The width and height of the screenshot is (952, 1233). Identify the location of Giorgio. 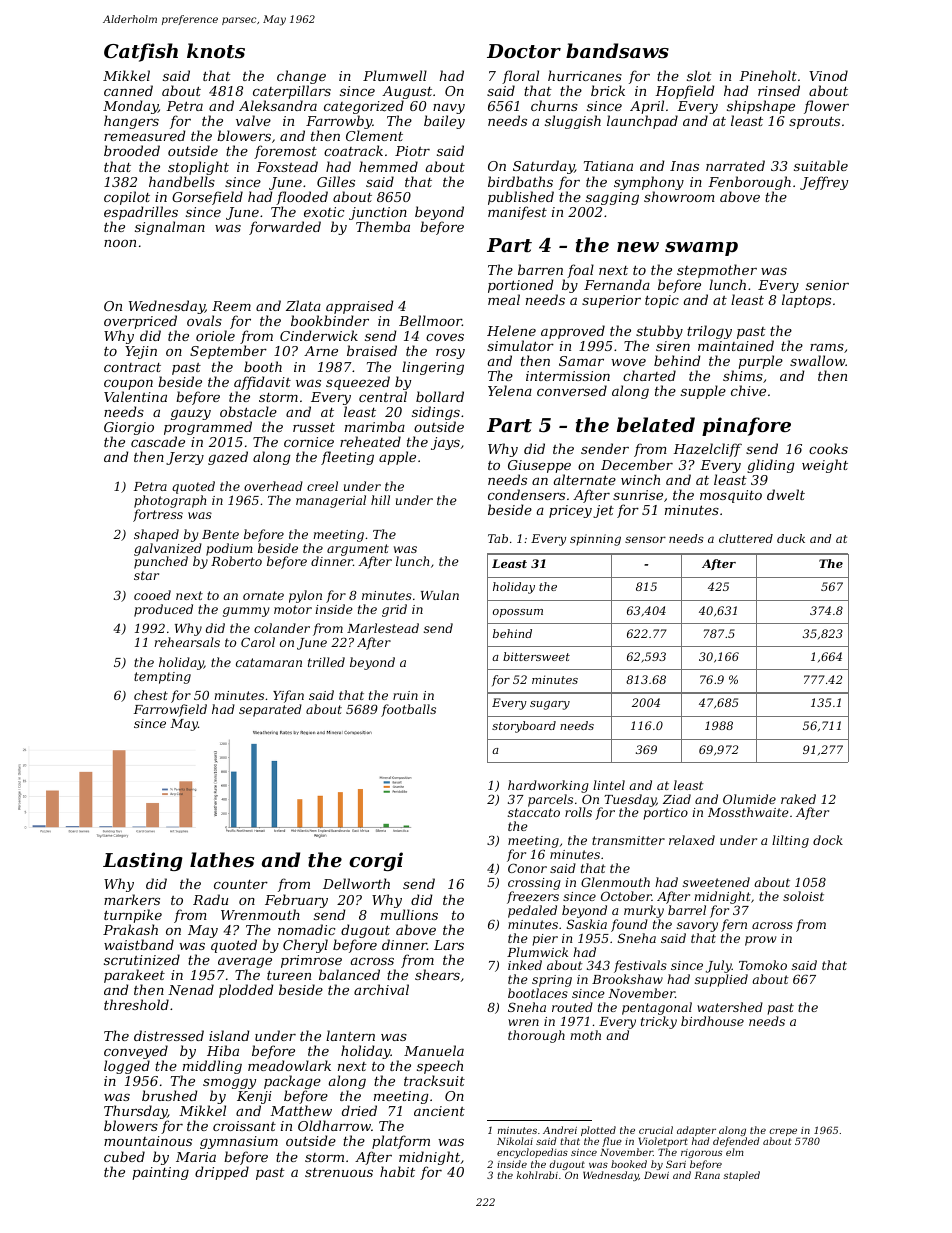
(129, 428).
